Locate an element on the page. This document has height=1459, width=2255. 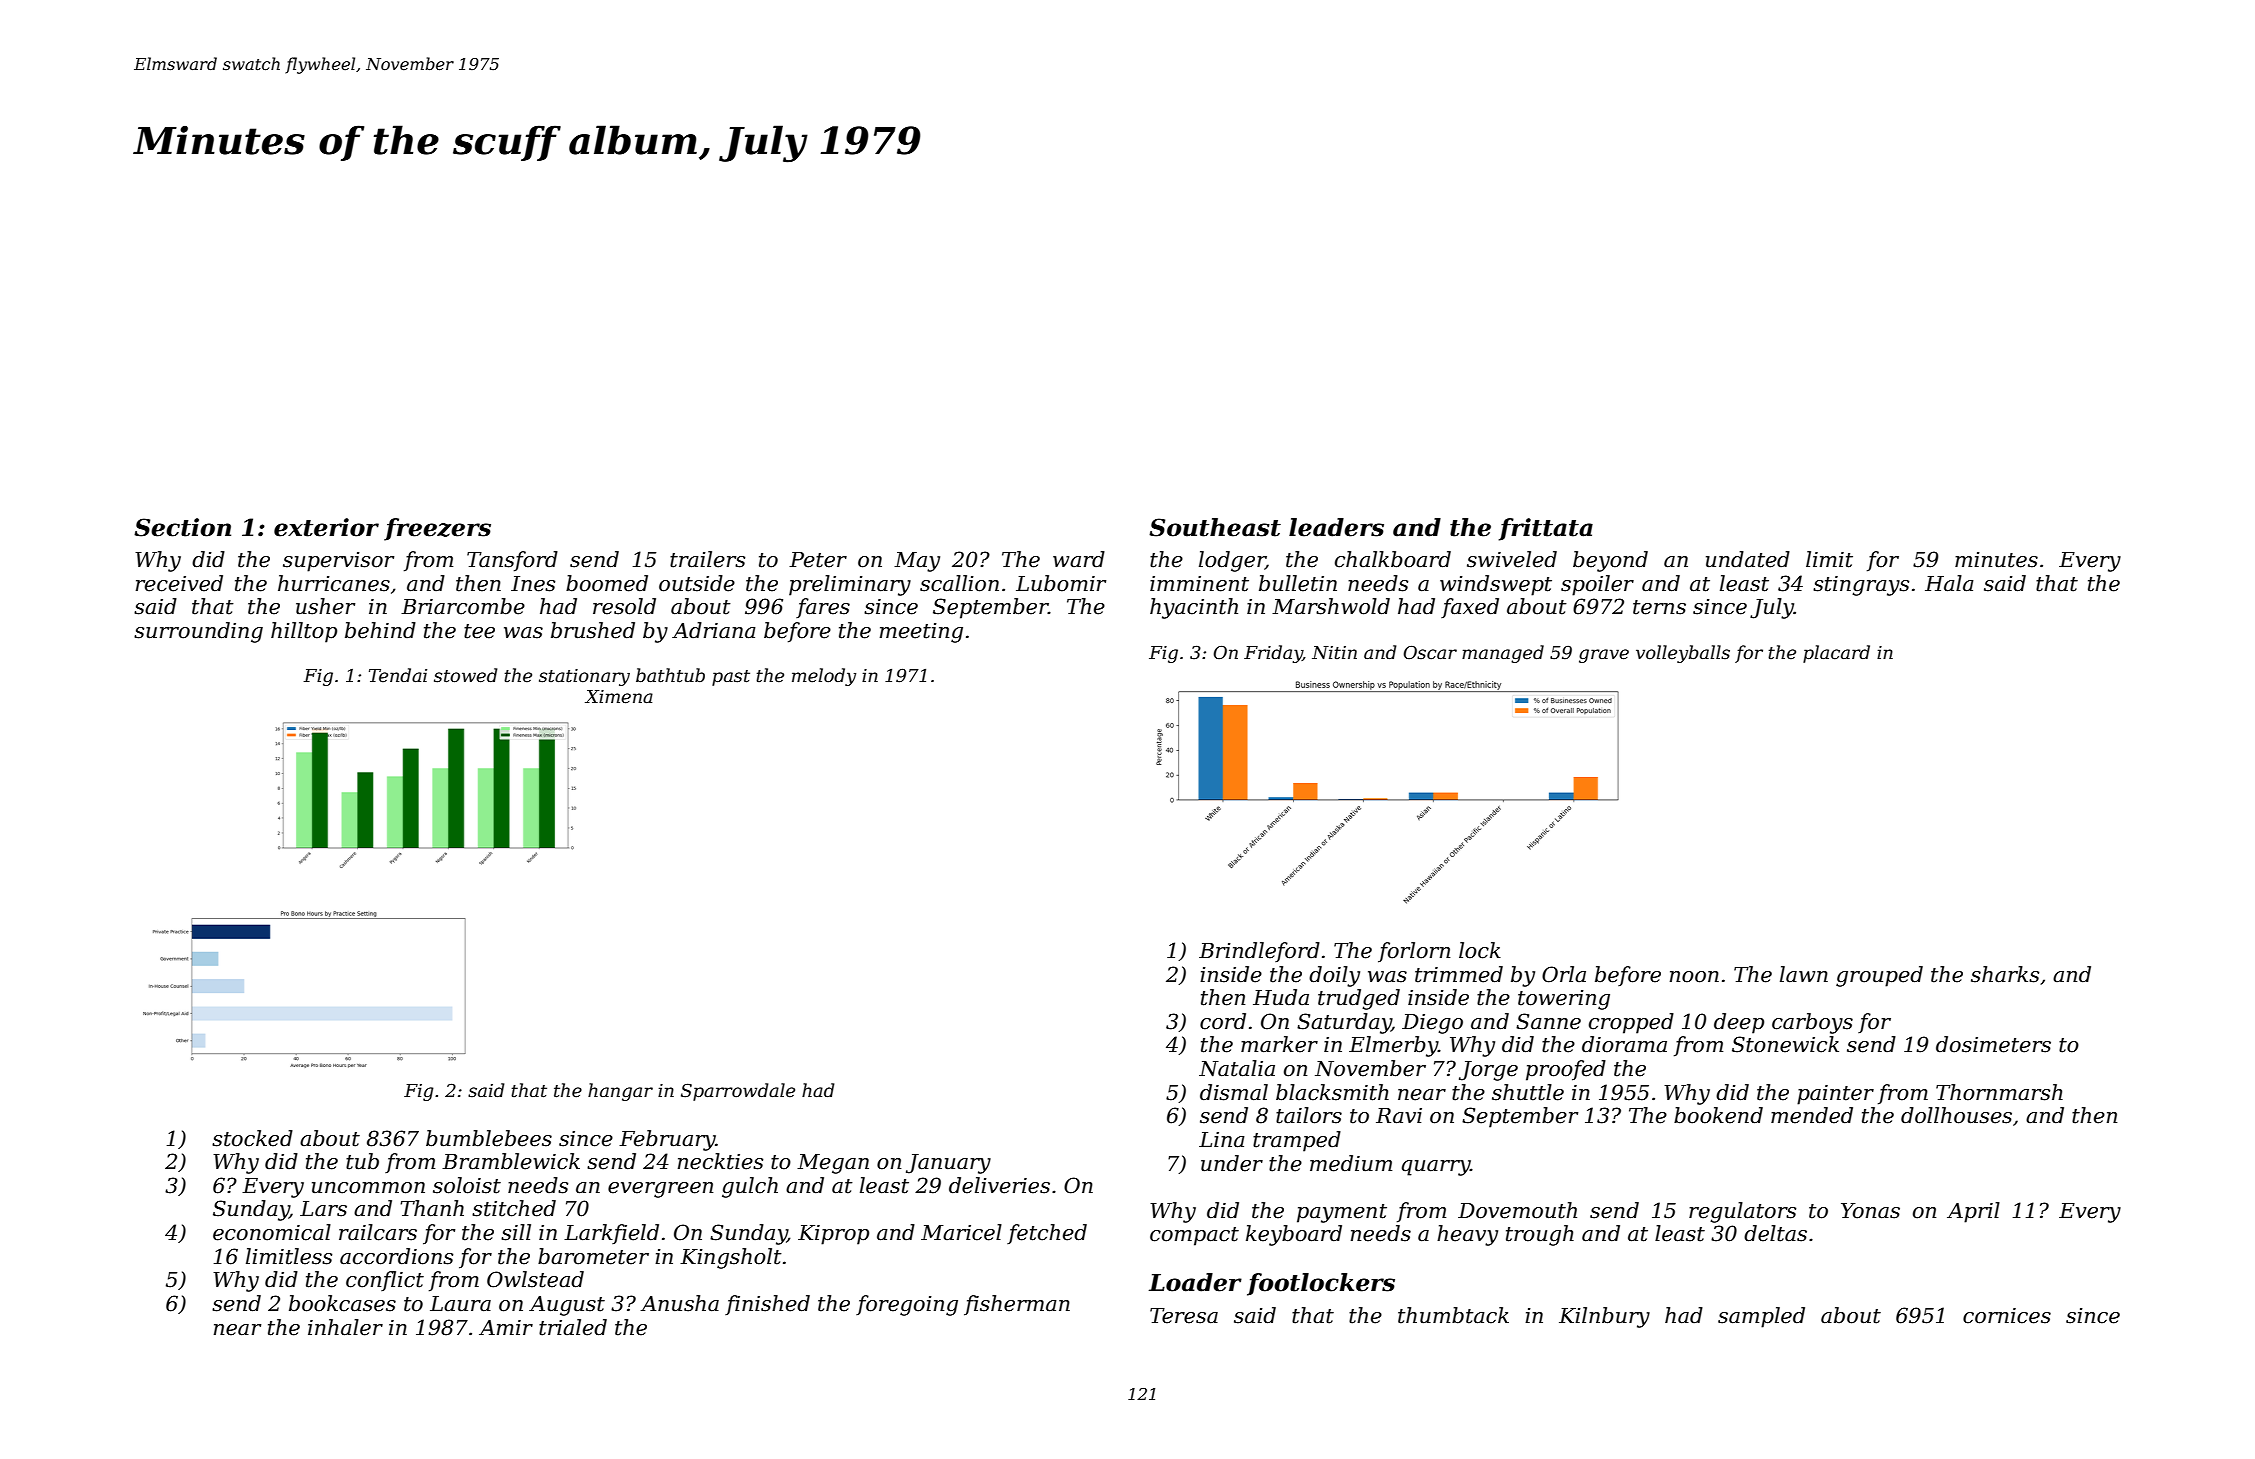
cornices is located at coordinates (2007, 1316).
